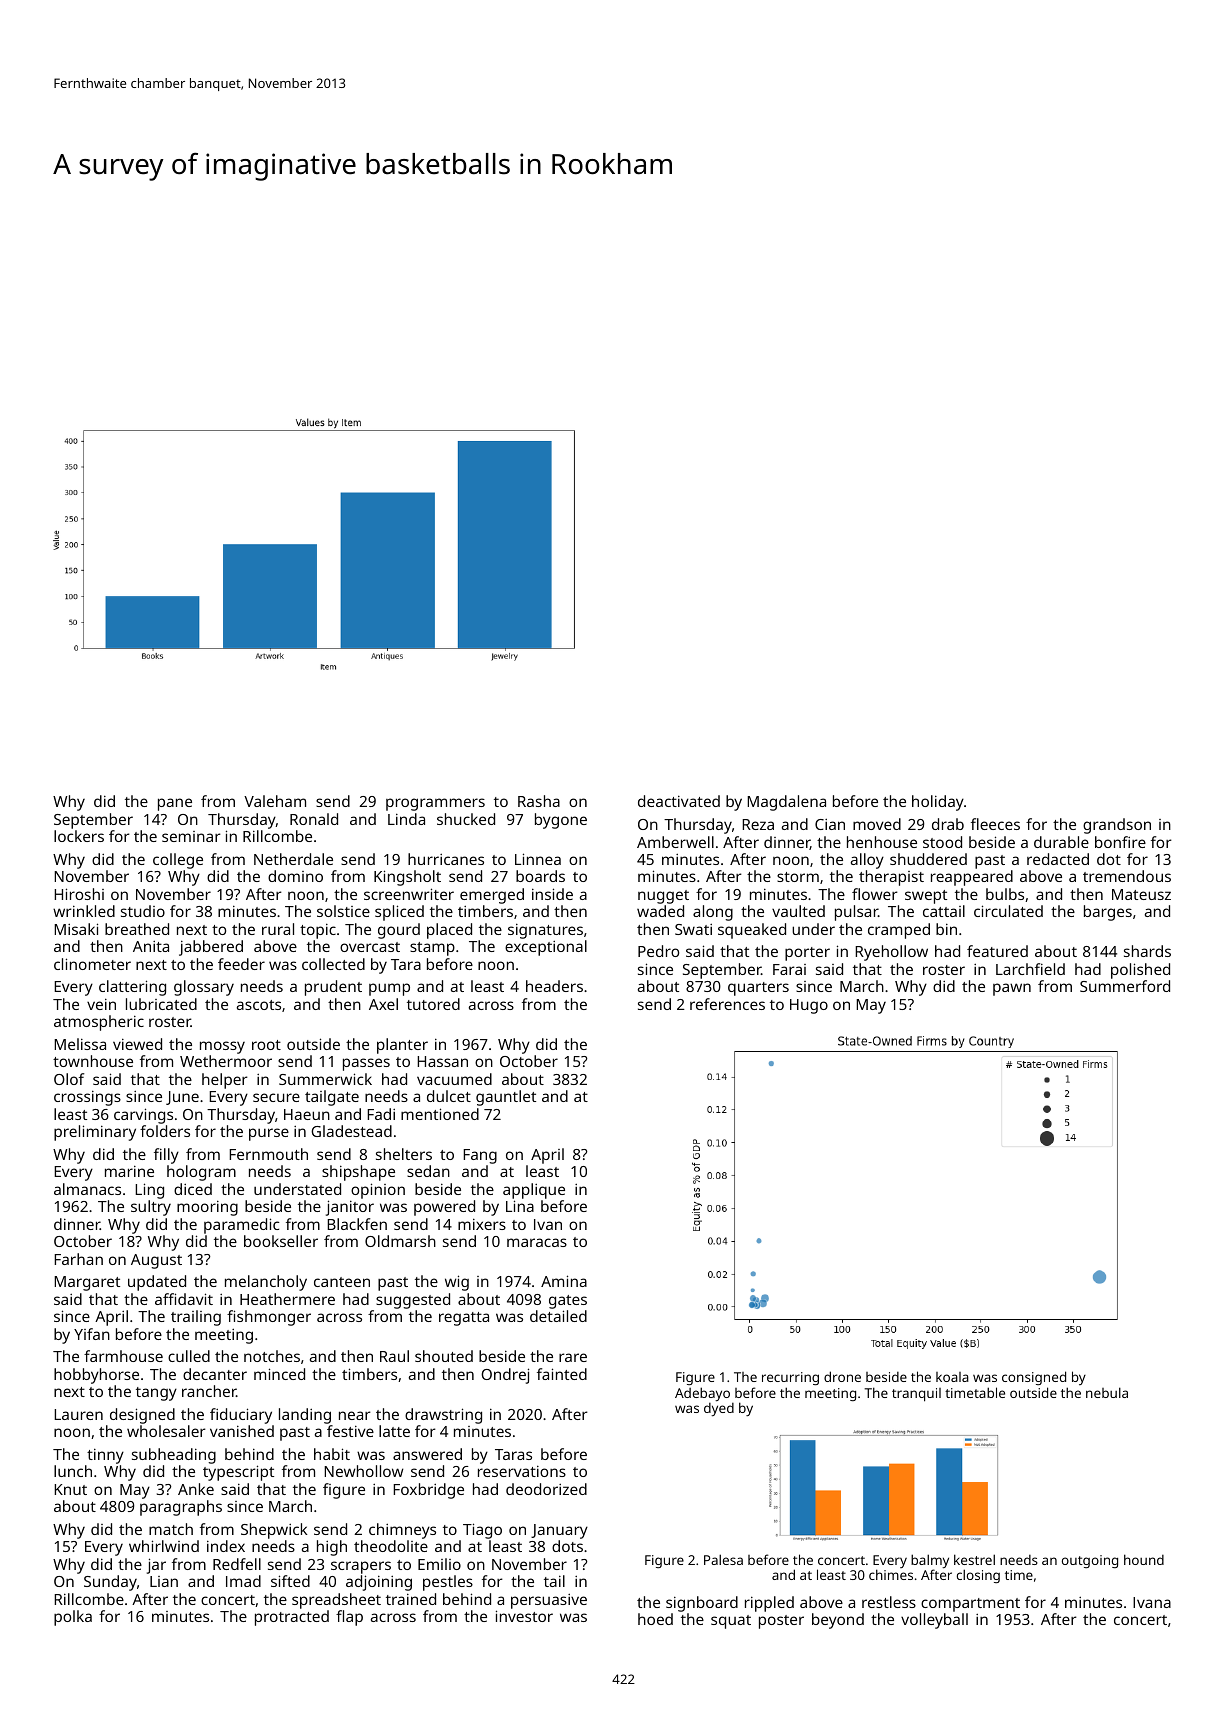 Image resolution: width=1225 pixels, height=1733 pixels. Describe the element at coordinates (539, 801) in the image. I see `Rasha` at that location.
